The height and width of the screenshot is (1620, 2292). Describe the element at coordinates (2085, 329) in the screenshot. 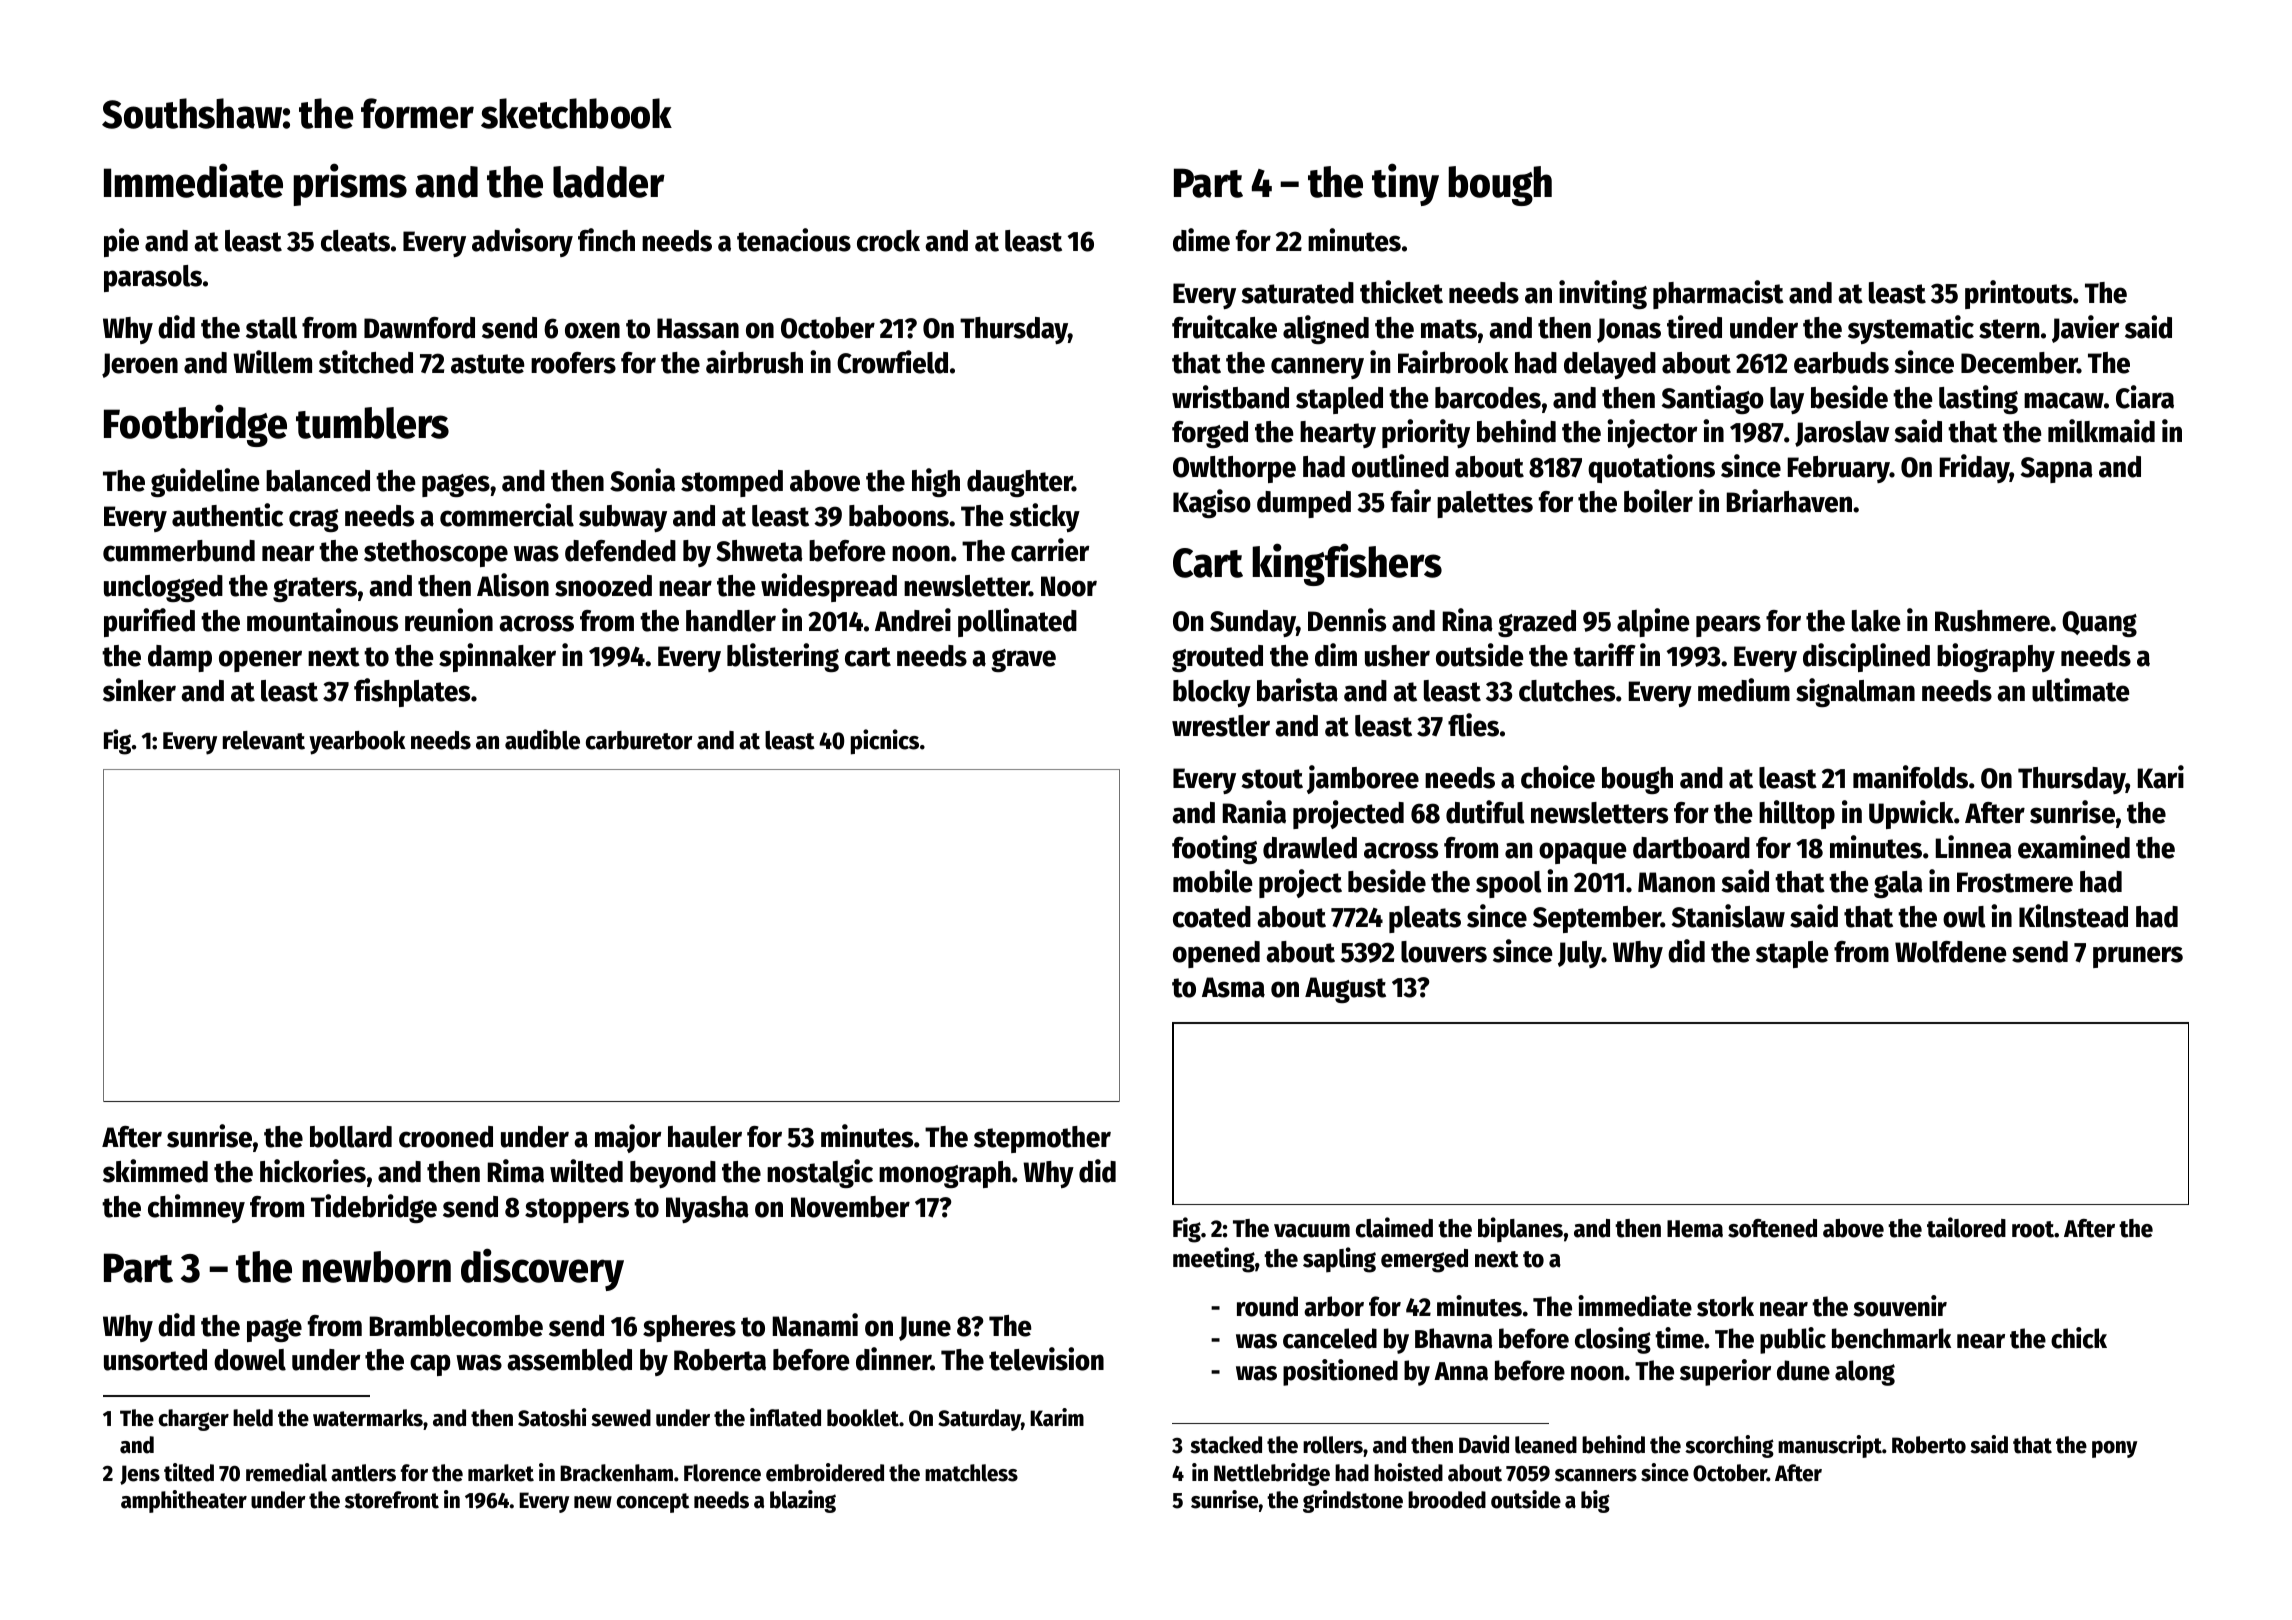

I see `Javier` at that location.
